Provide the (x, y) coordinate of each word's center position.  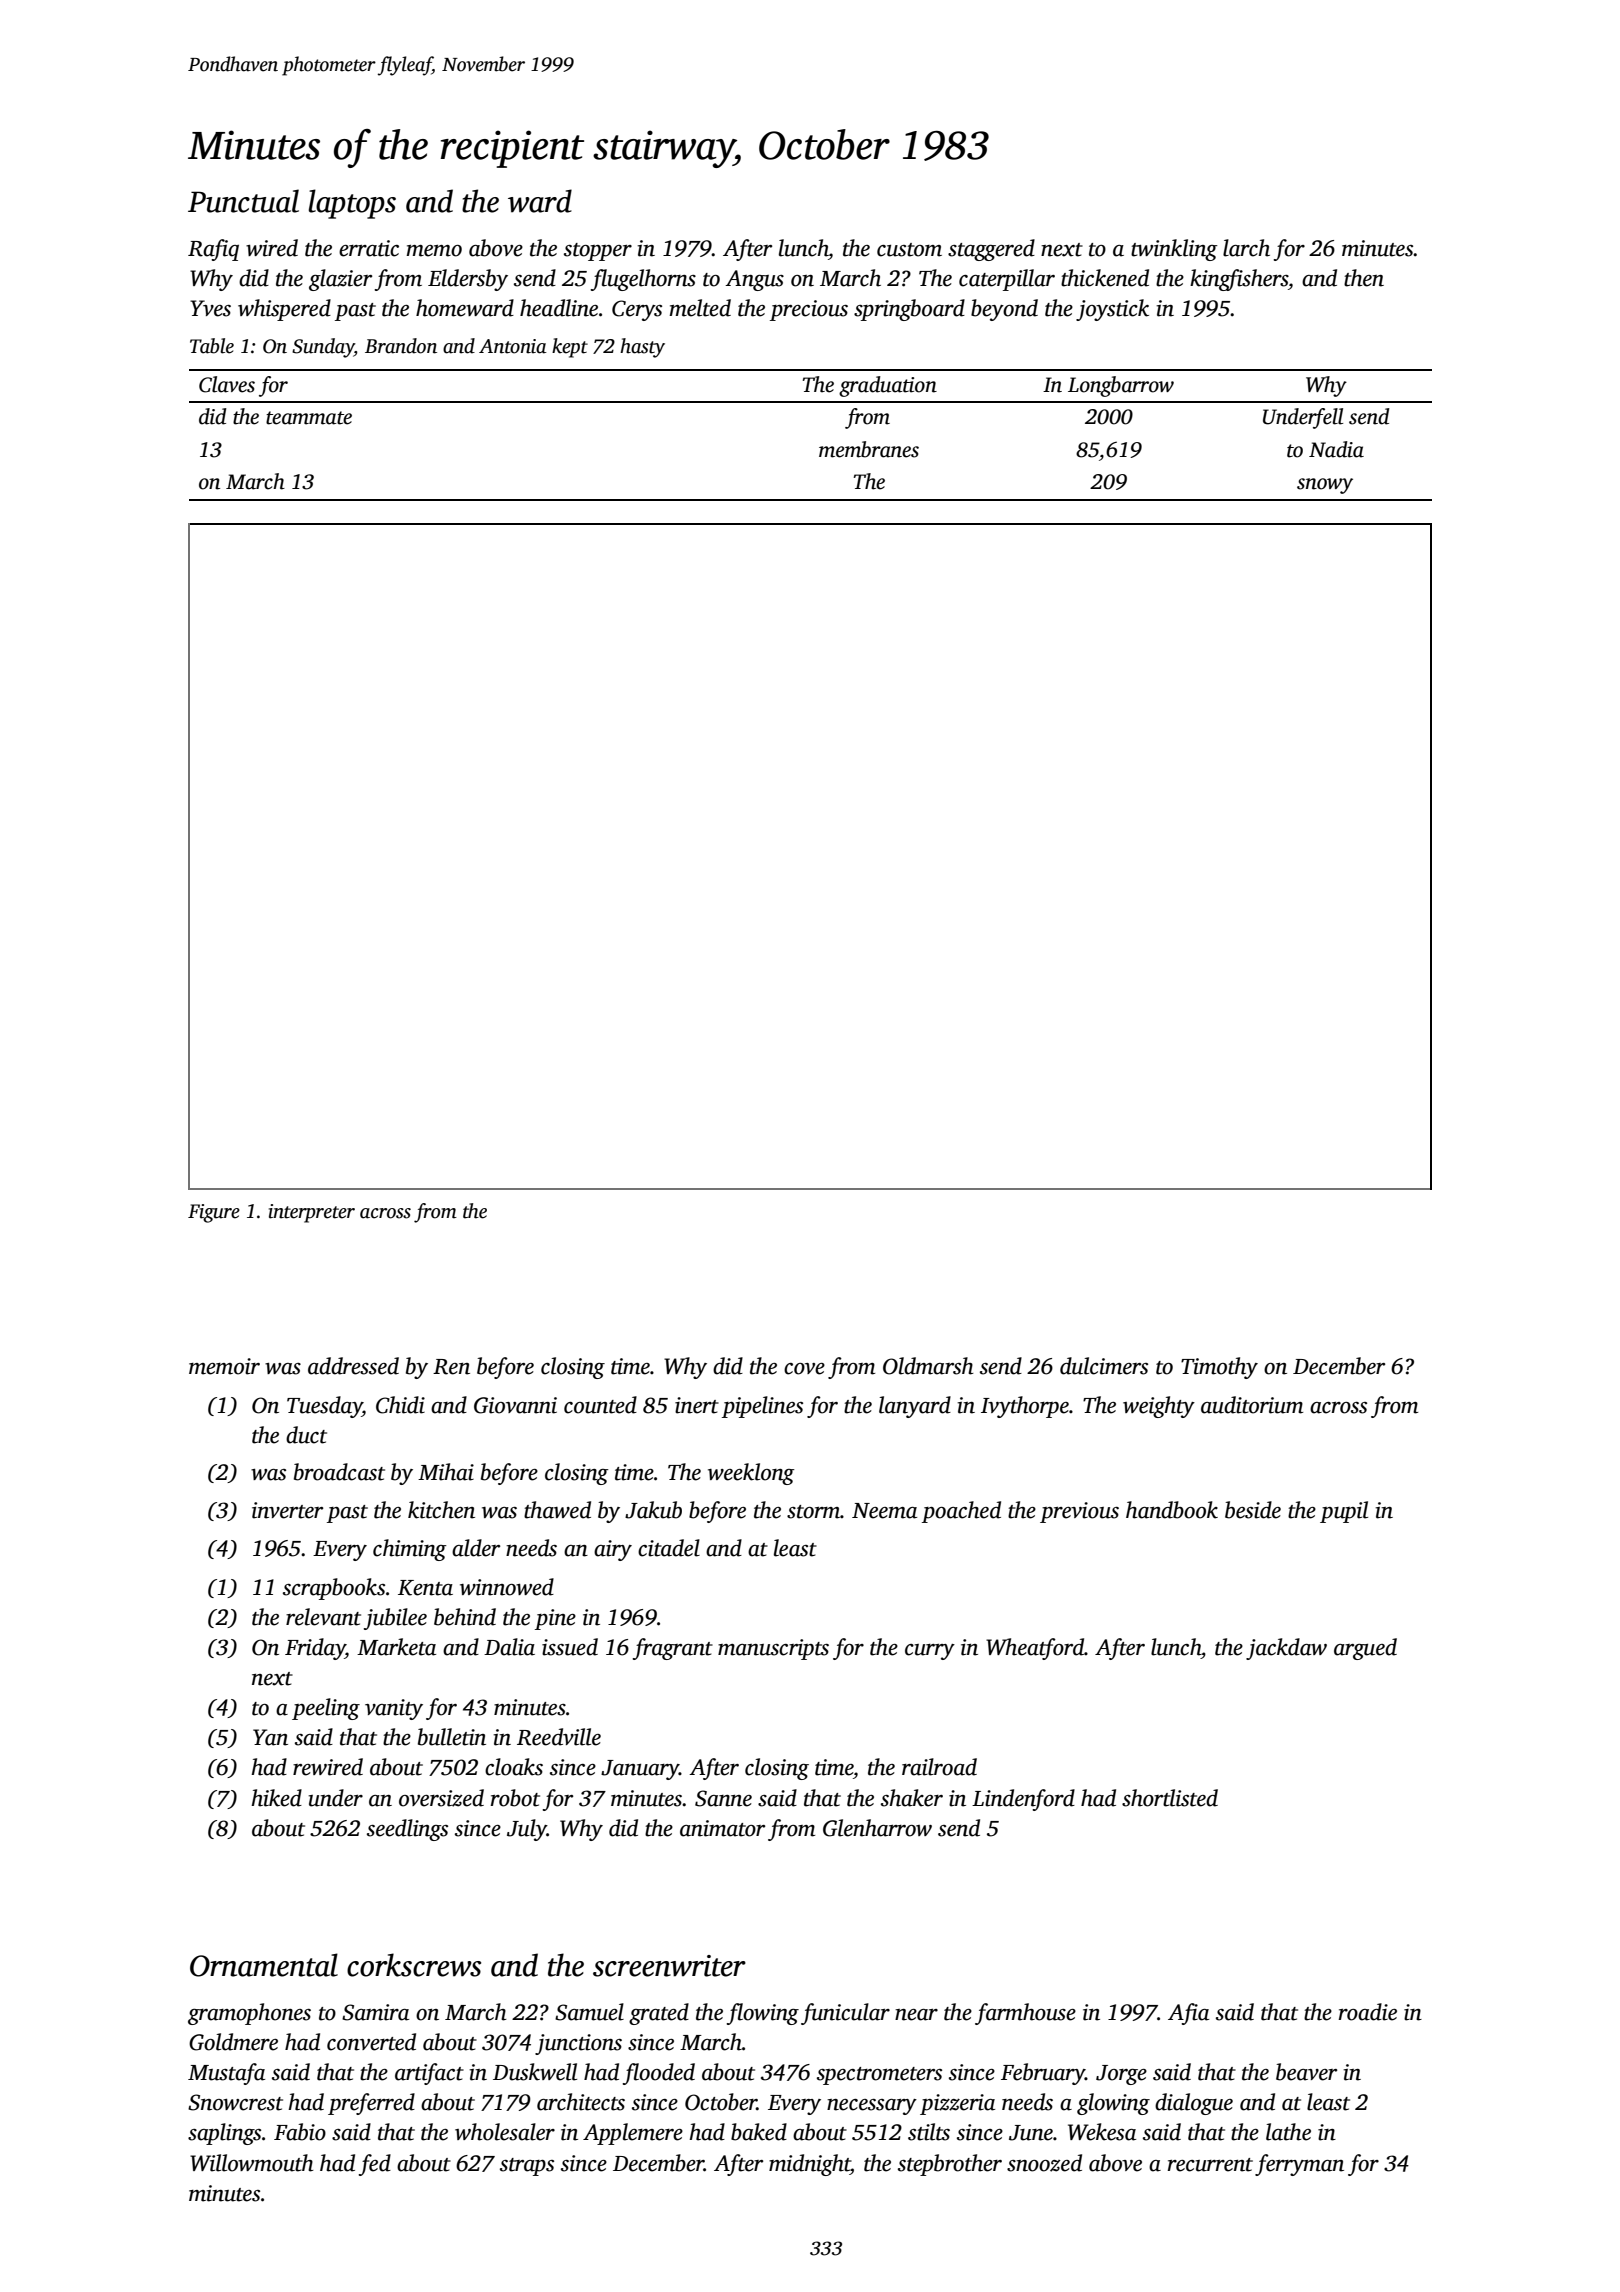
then (1364, 278)
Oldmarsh (928, 1366)
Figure (214, 1213)
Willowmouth (252, 2163)
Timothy (1219, 1368)
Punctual (243, 201)
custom (909, 250)
